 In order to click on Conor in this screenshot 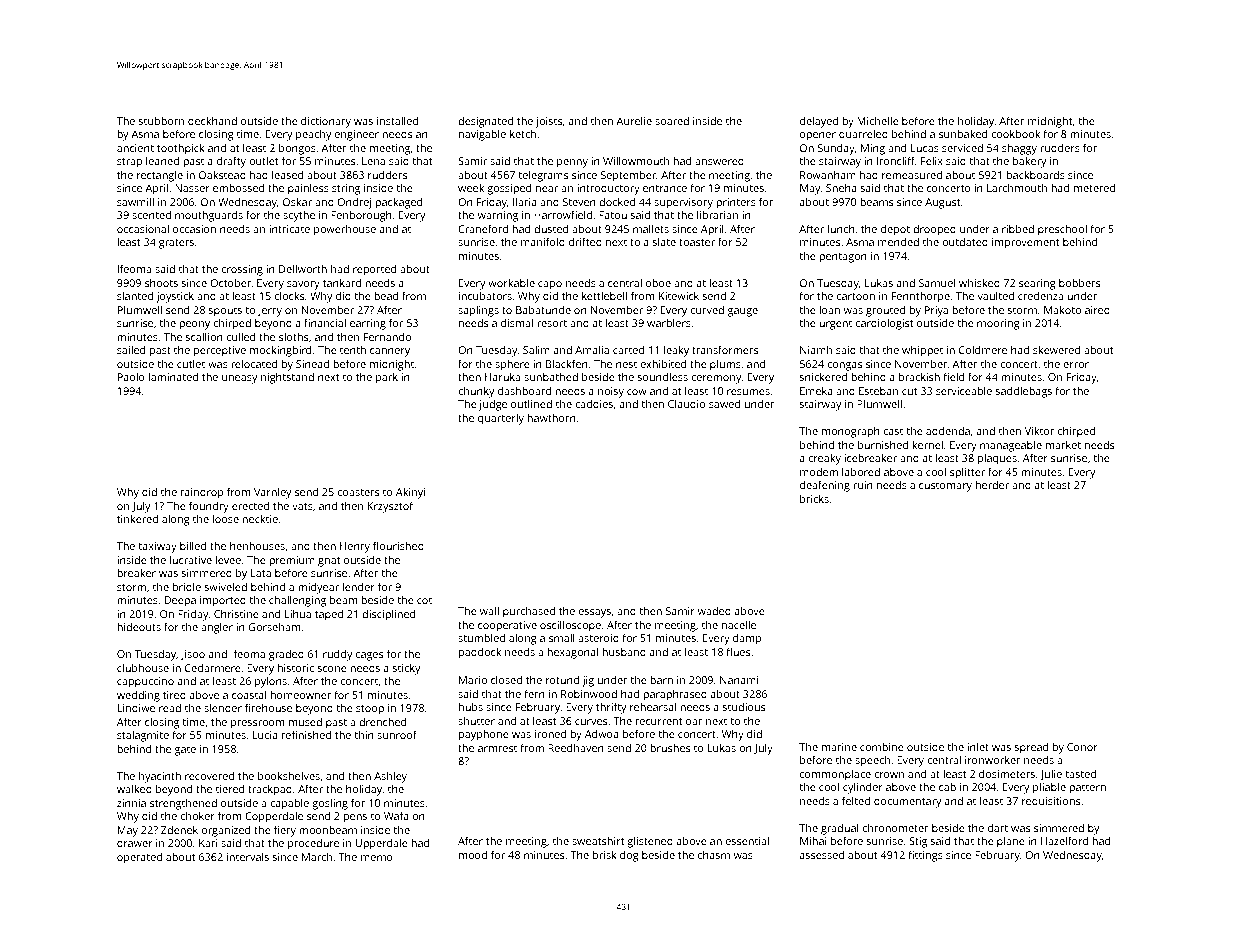, I will do `click(1082, 747)`.
